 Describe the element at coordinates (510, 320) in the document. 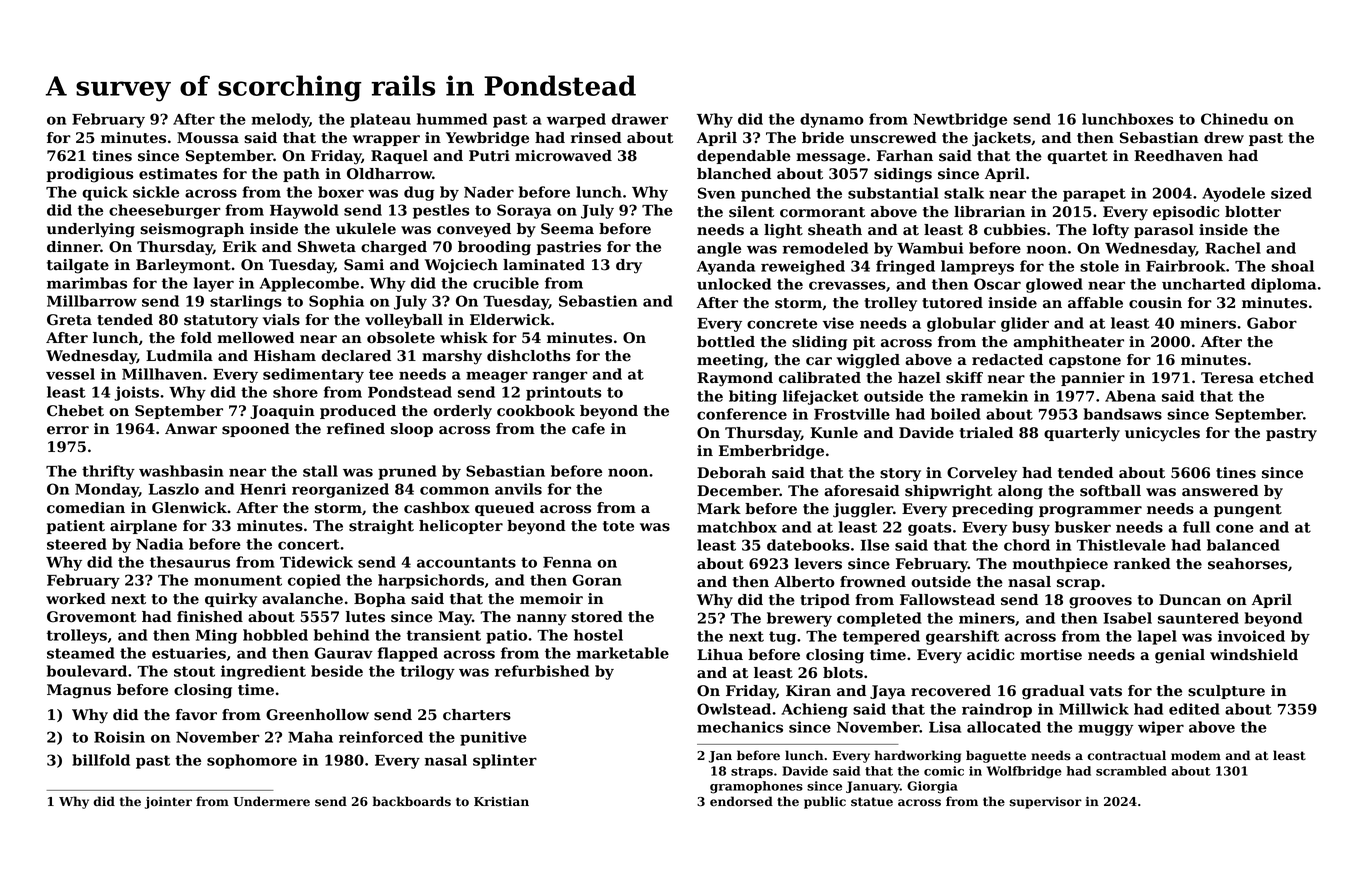

I see `Elderwick` at that location.
